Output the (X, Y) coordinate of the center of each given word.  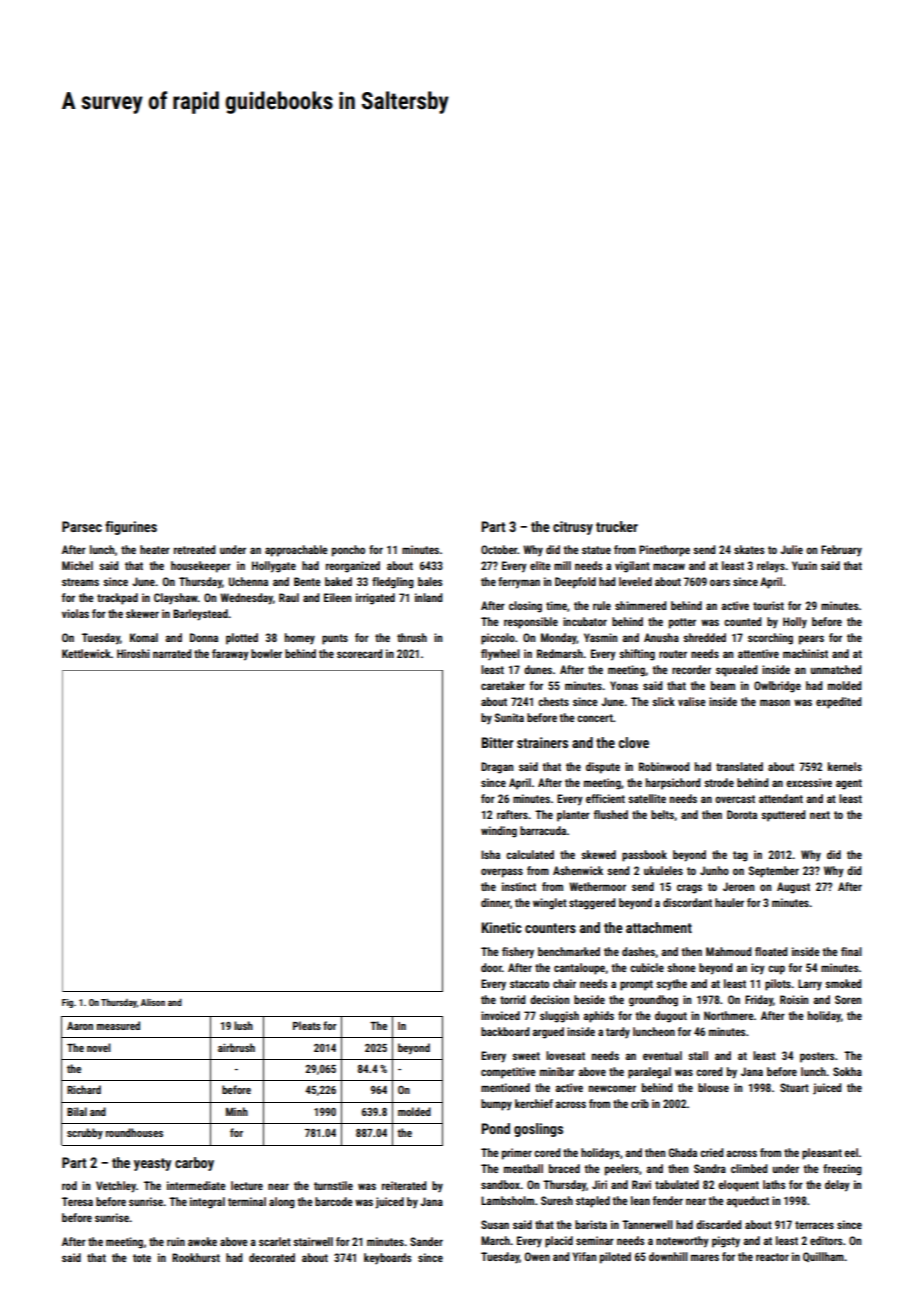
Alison (153, 1002)
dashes (638, 951)
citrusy (573, 528)
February (841, 551)
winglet (550, 904)
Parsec (82, 526)
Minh (237, 1111)
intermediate (196, 1185)
